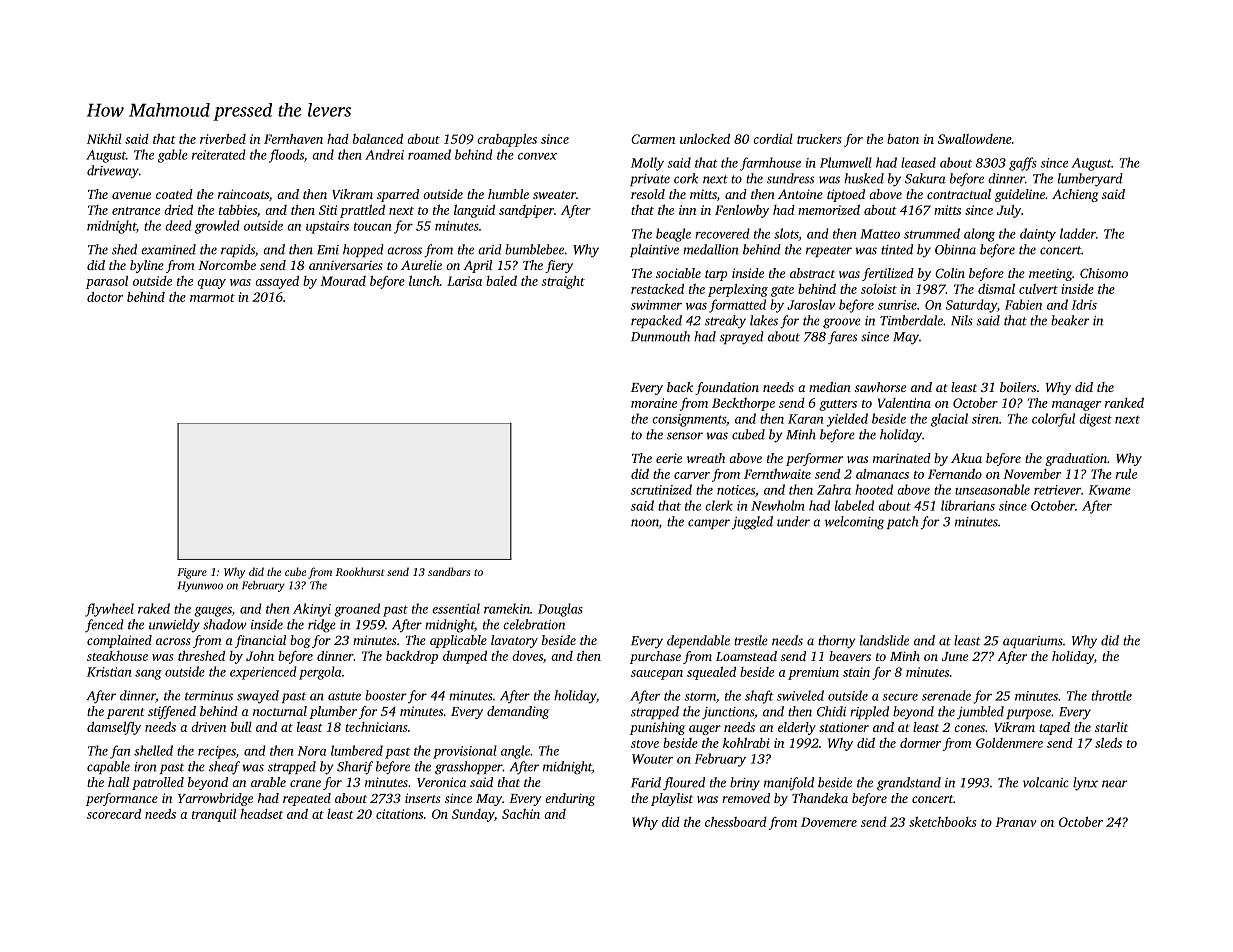 This page has width=1233, height=952. I want to click on tranquil, so click(214, 815).
